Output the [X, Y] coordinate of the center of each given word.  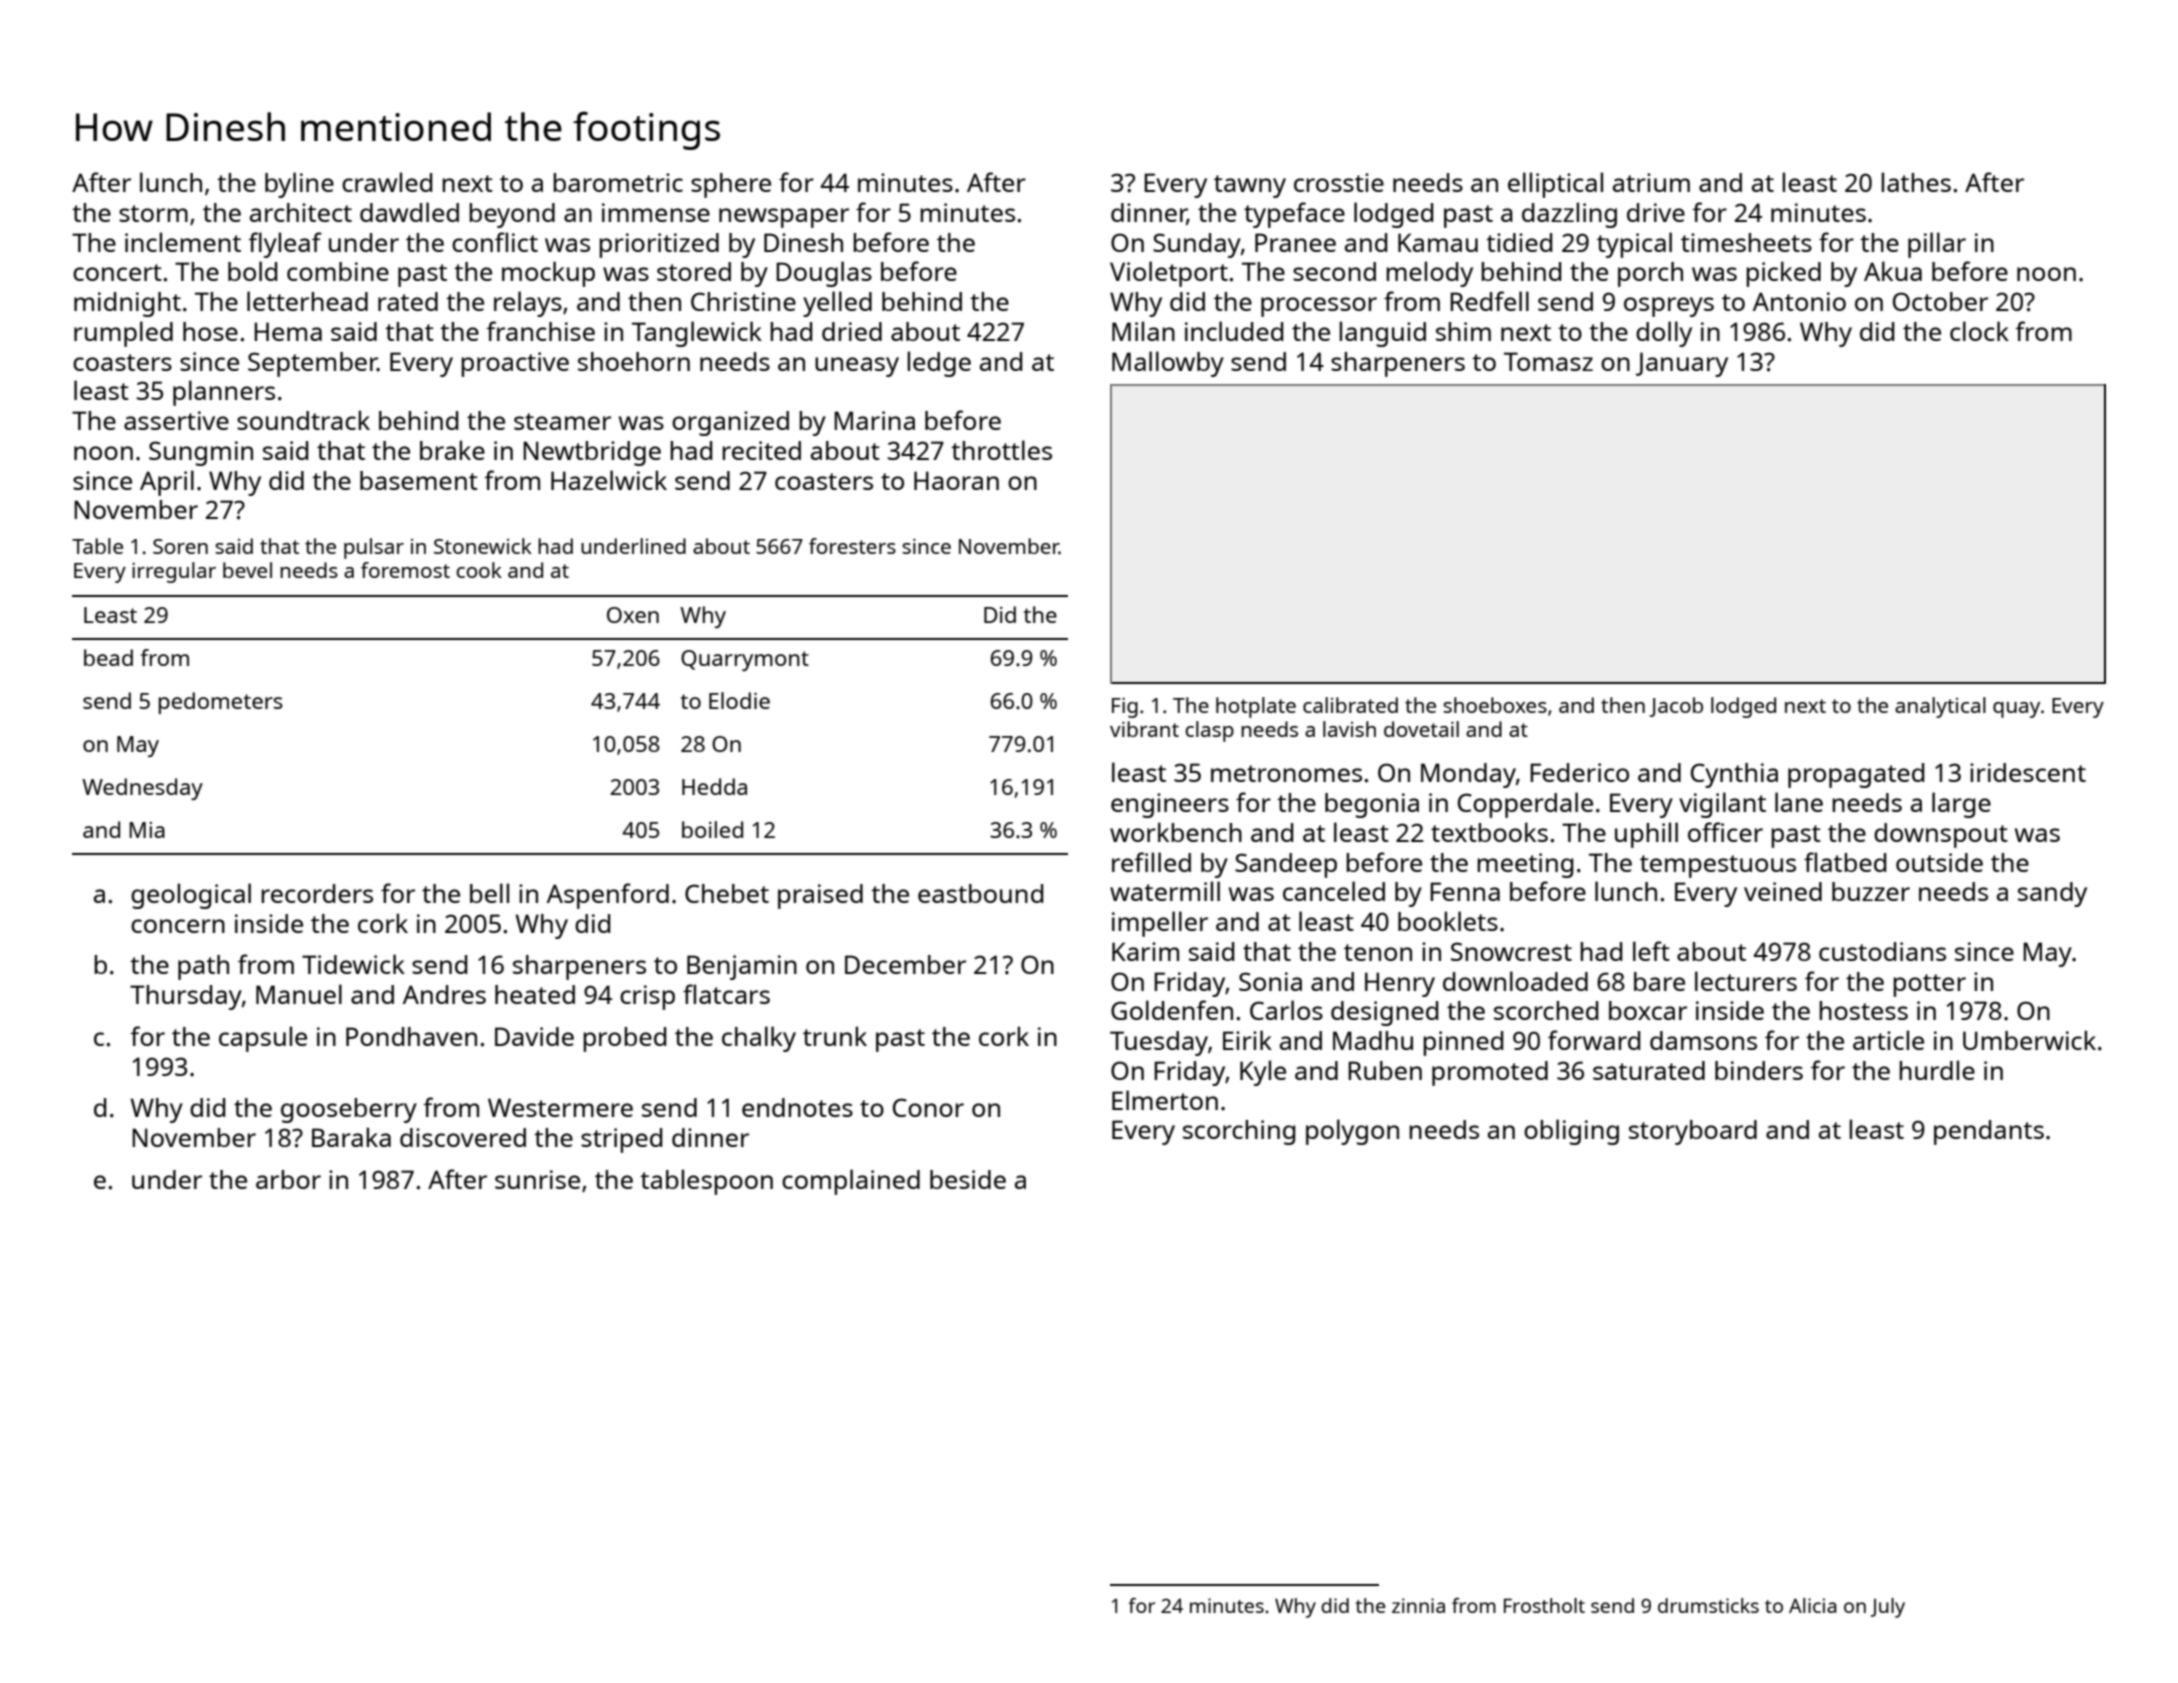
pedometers [221, 703]
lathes [1916, 182]
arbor [288, 1179]
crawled [387, 182]
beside [968, 1179]
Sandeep [1286, 865]
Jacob [1676, 707]
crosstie [1339, 182]
